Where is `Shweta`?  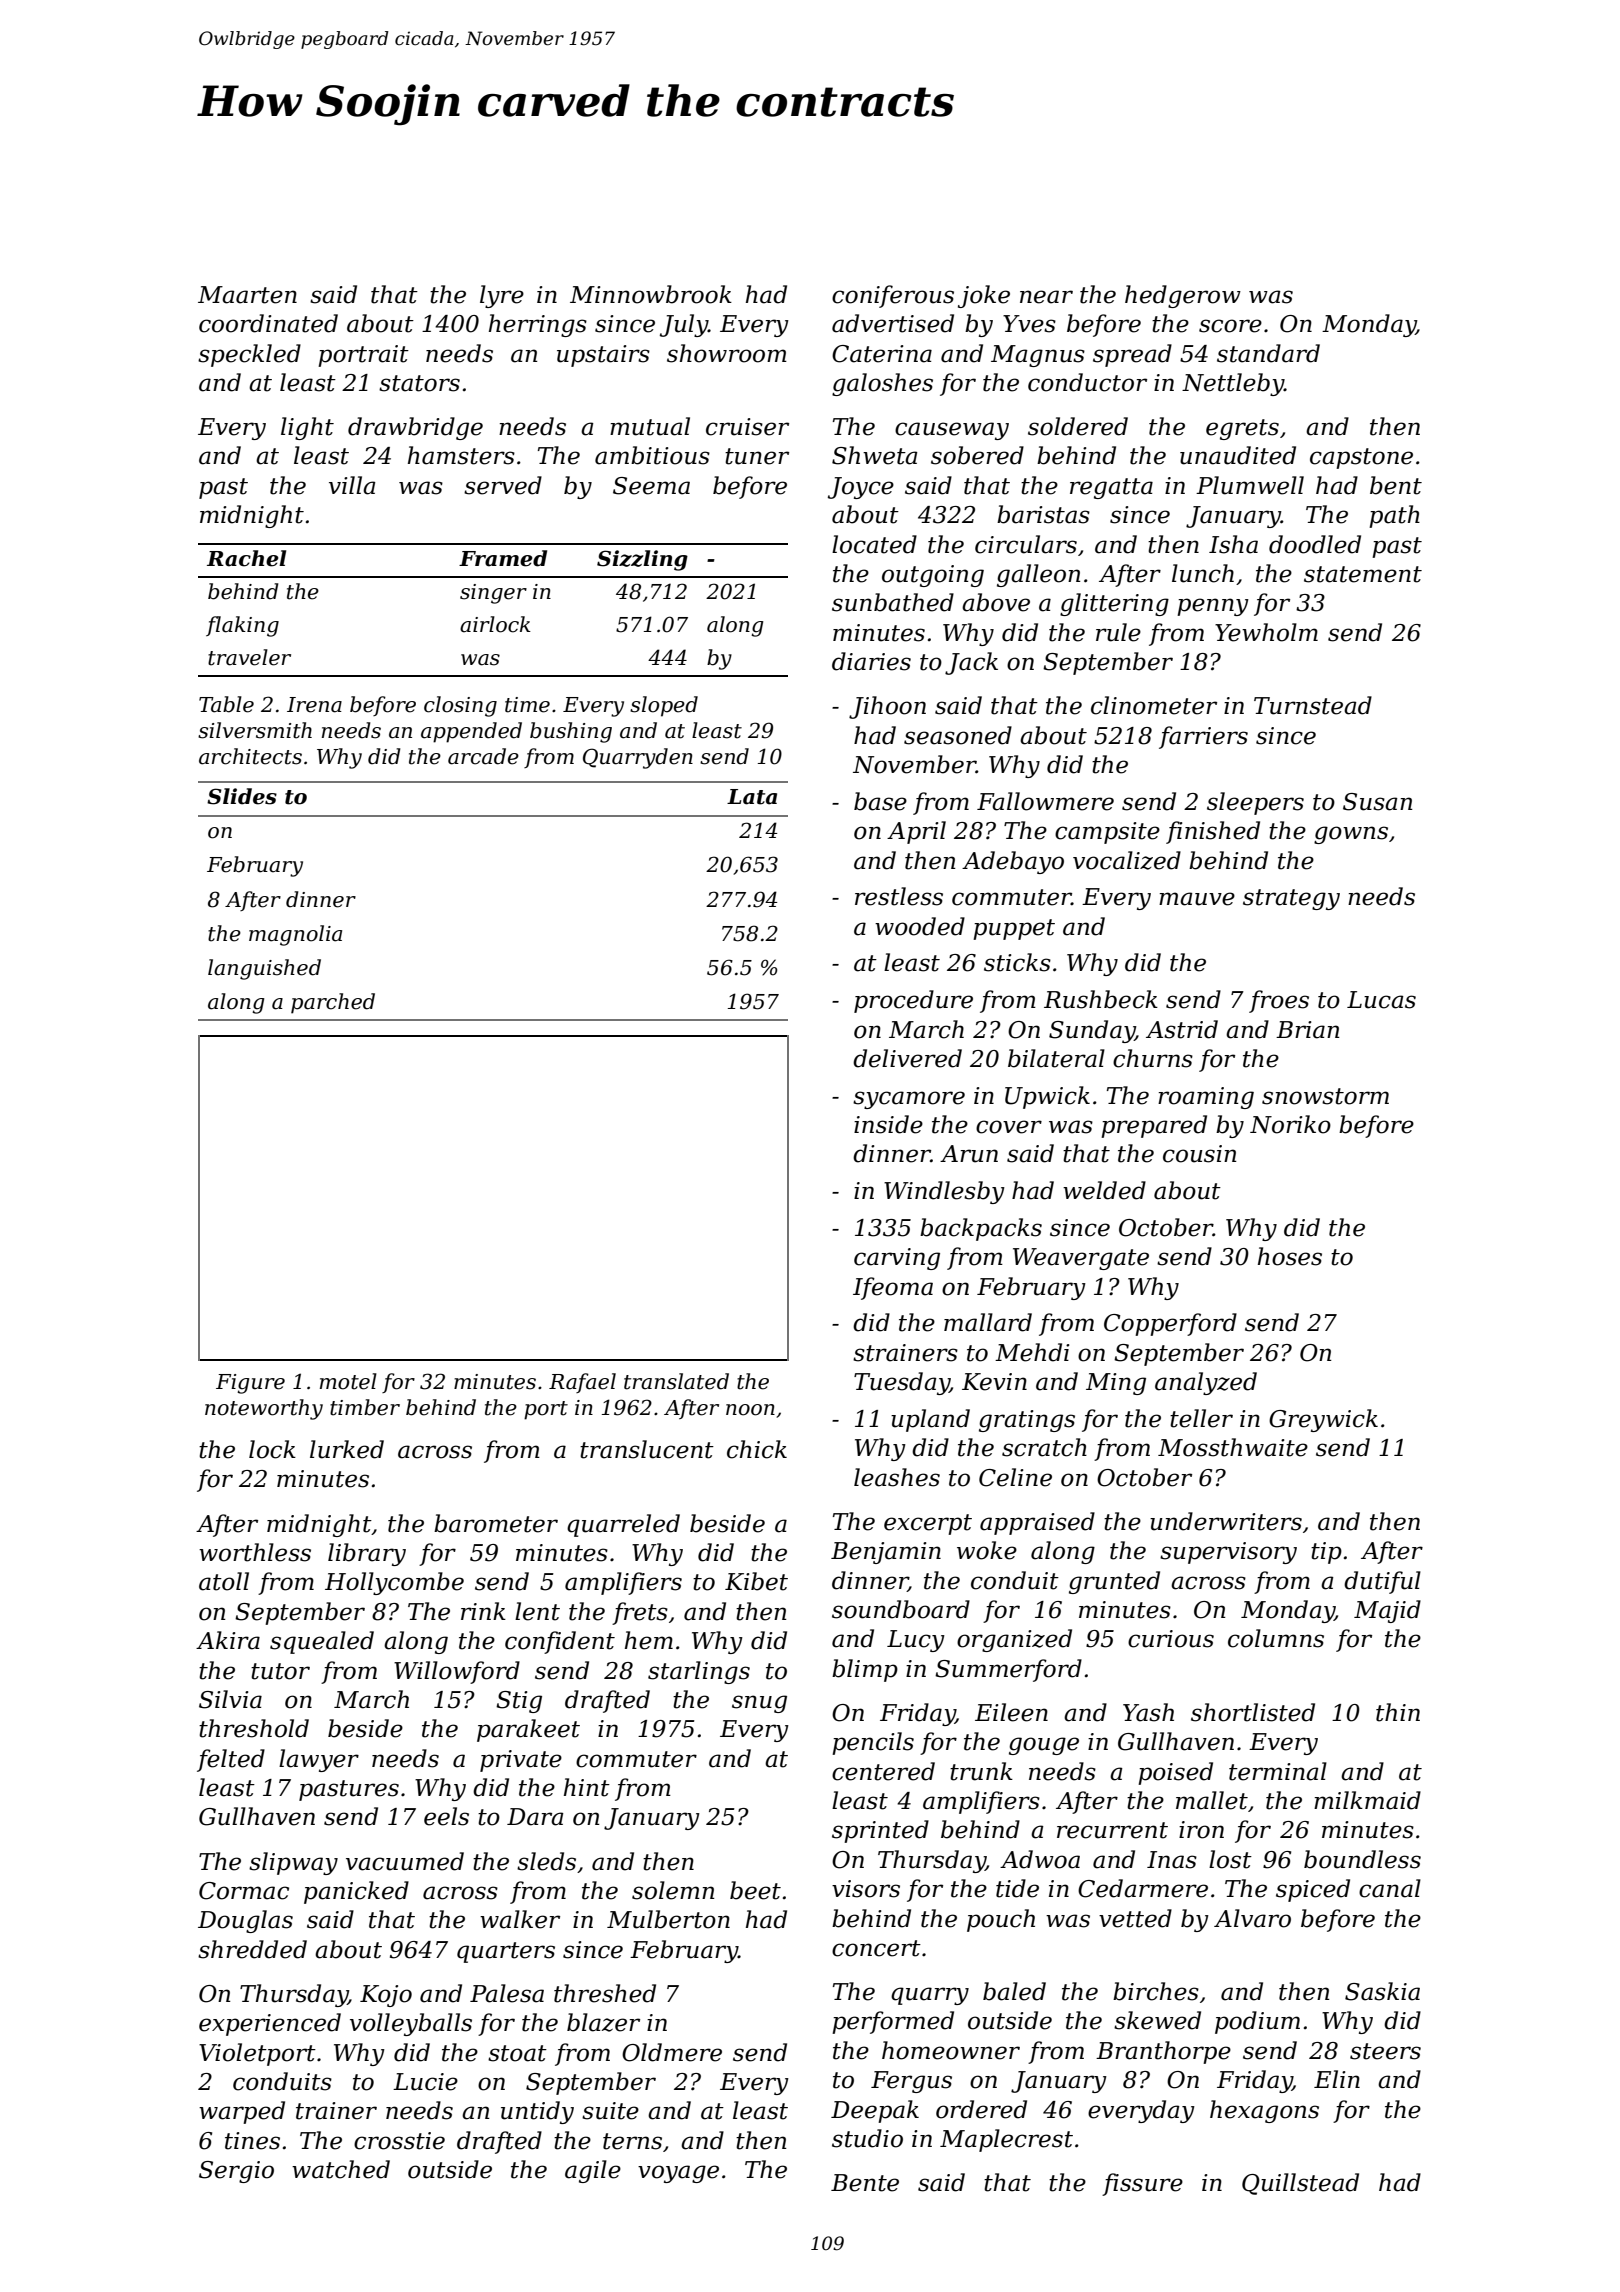 Shweta is located at coordinates (874, 455).
